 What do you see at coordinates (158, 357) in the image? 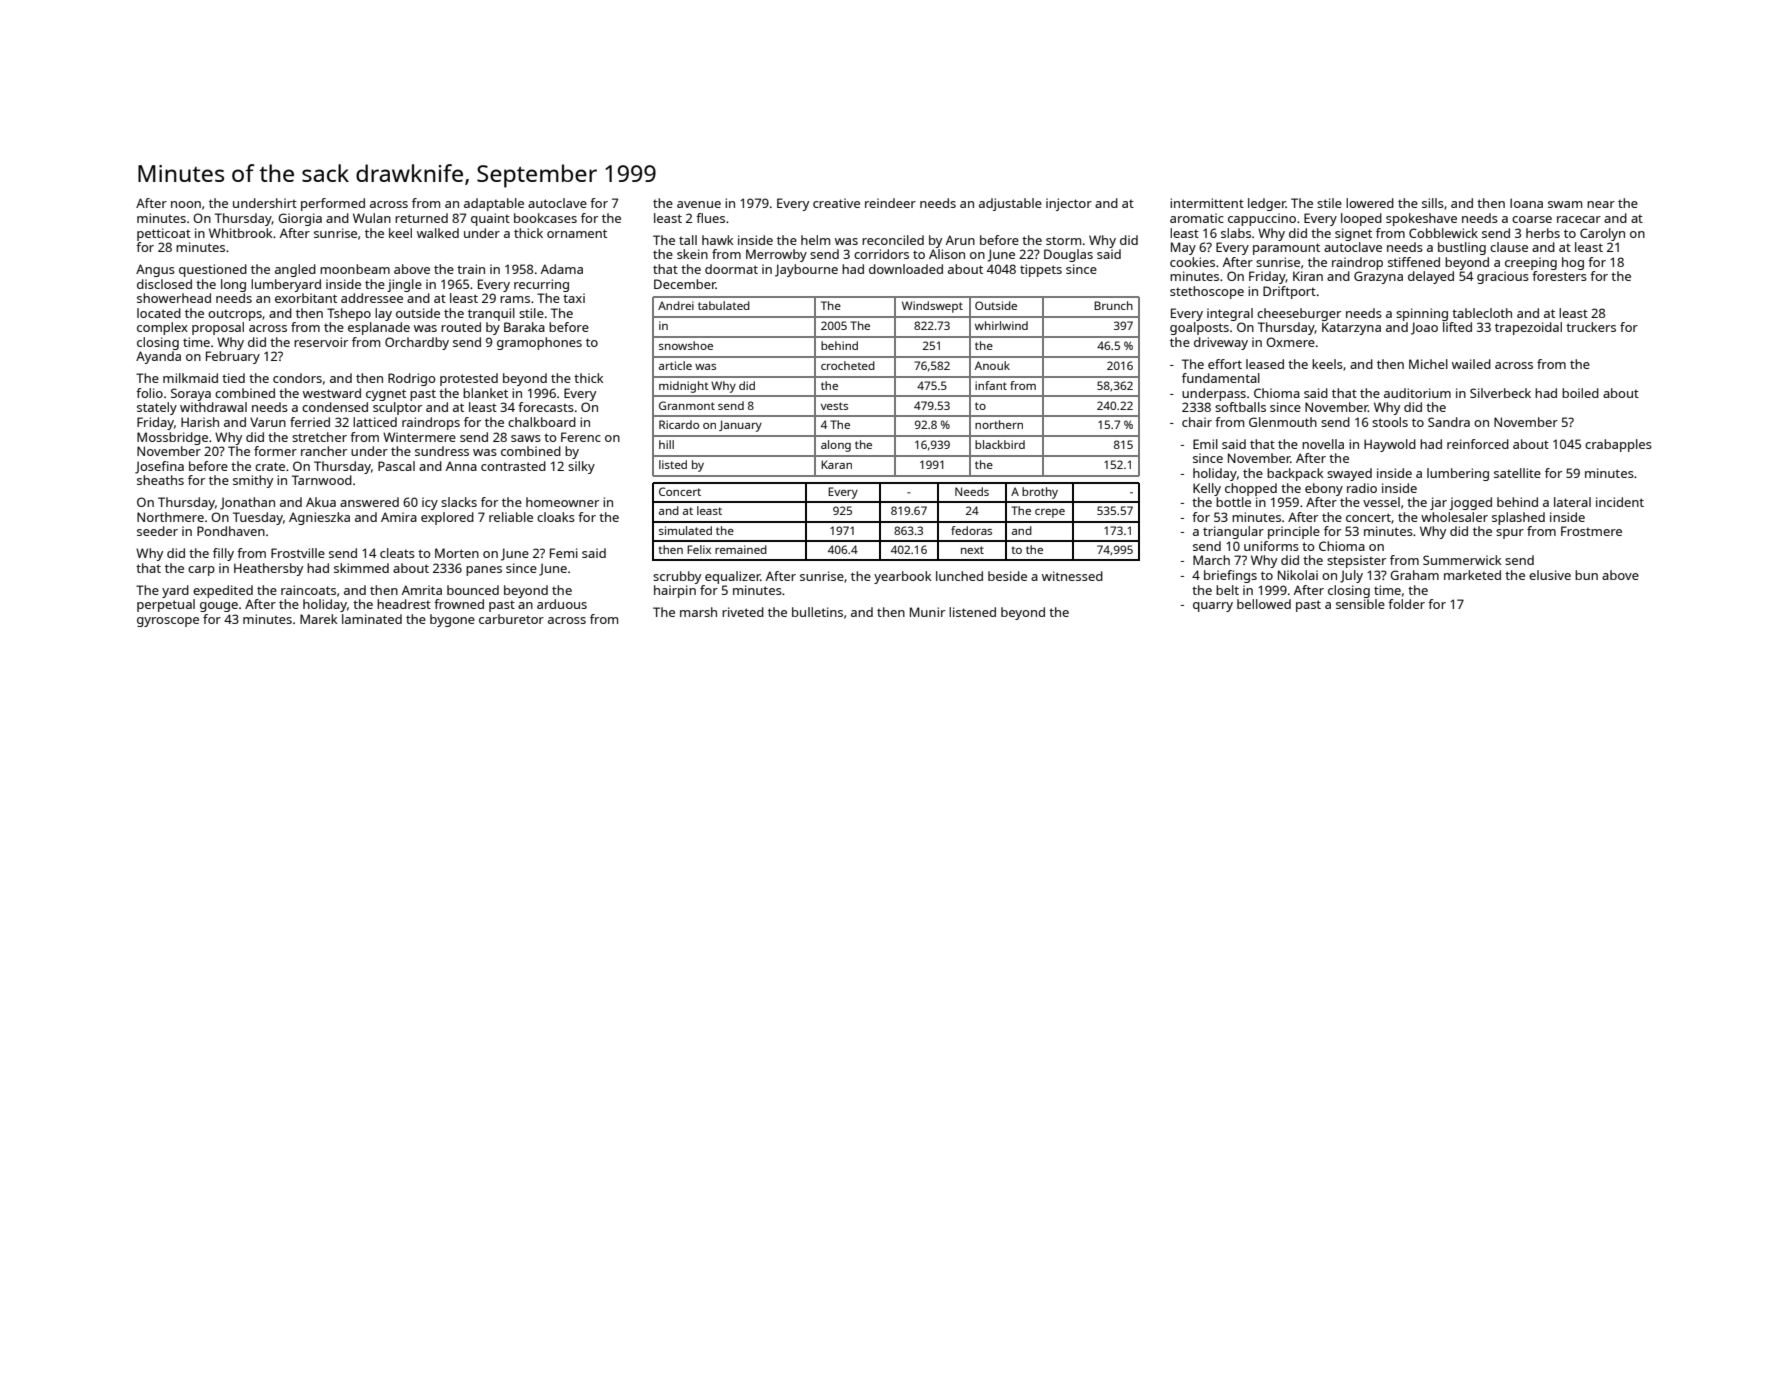
I see `Ayanda` at bounding box center [158, 357].
